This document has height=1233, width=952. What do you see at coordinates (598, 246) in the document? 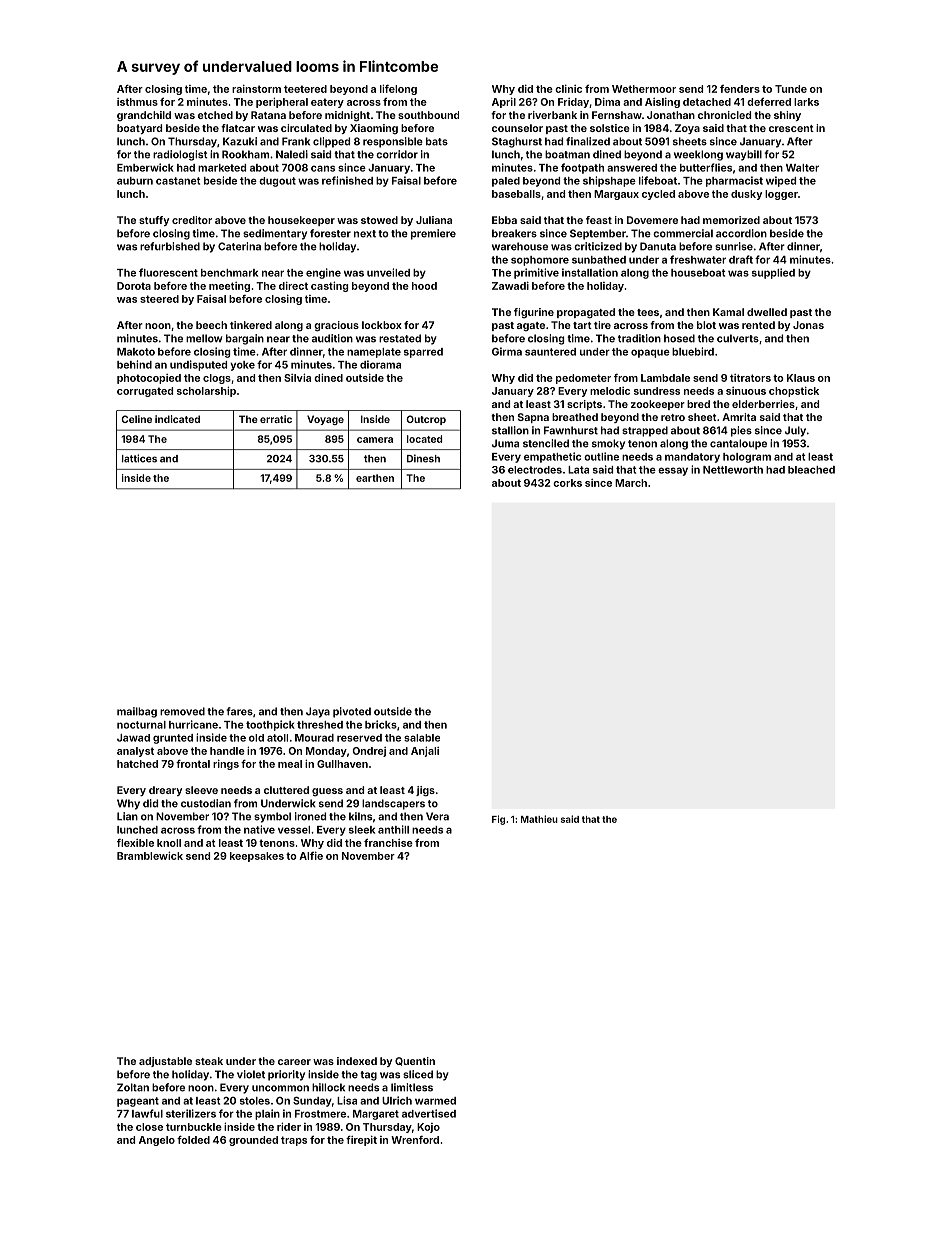
I see `criticized` at bounding box center [598, 246].
